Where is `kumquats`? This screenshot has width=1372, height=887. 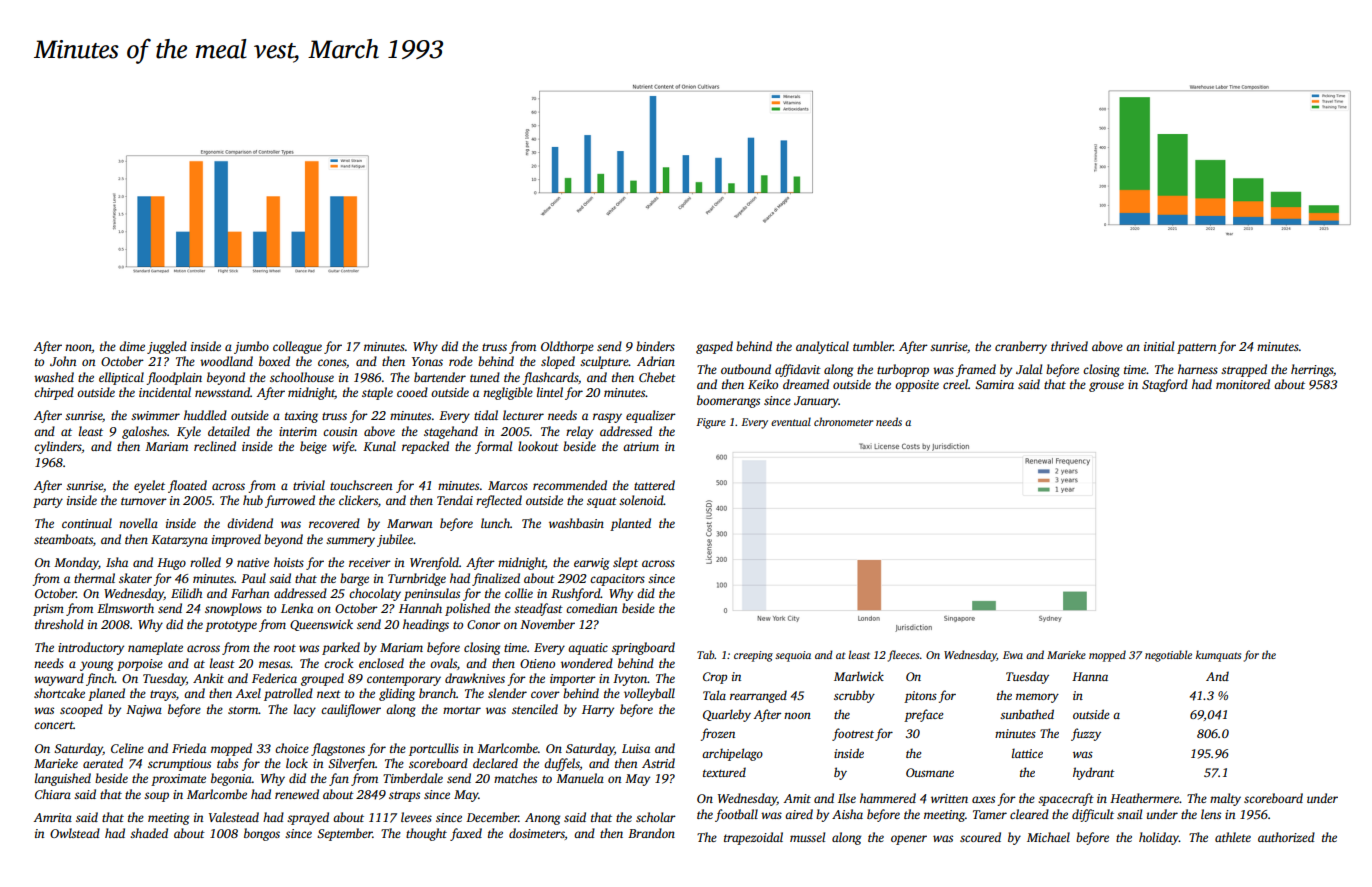 kumquats is located at coordinates (1218, 656).
